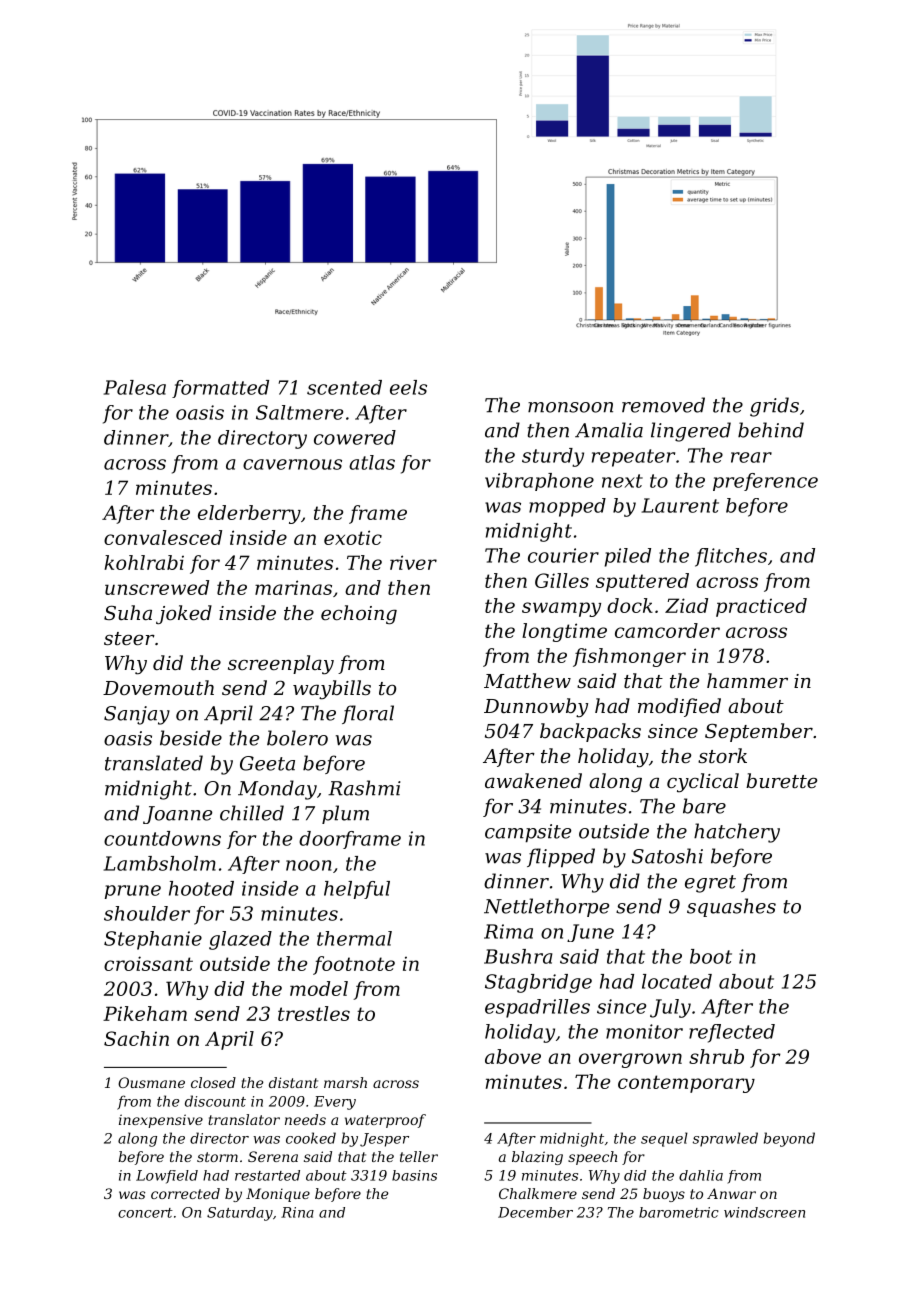 Image resolution: width=924 pixels, height=1311 pixels. What do you see at coordinates (538, 1193) in the screenshot?
I see `Chalkmere` at bounding box center [538, 1193].
